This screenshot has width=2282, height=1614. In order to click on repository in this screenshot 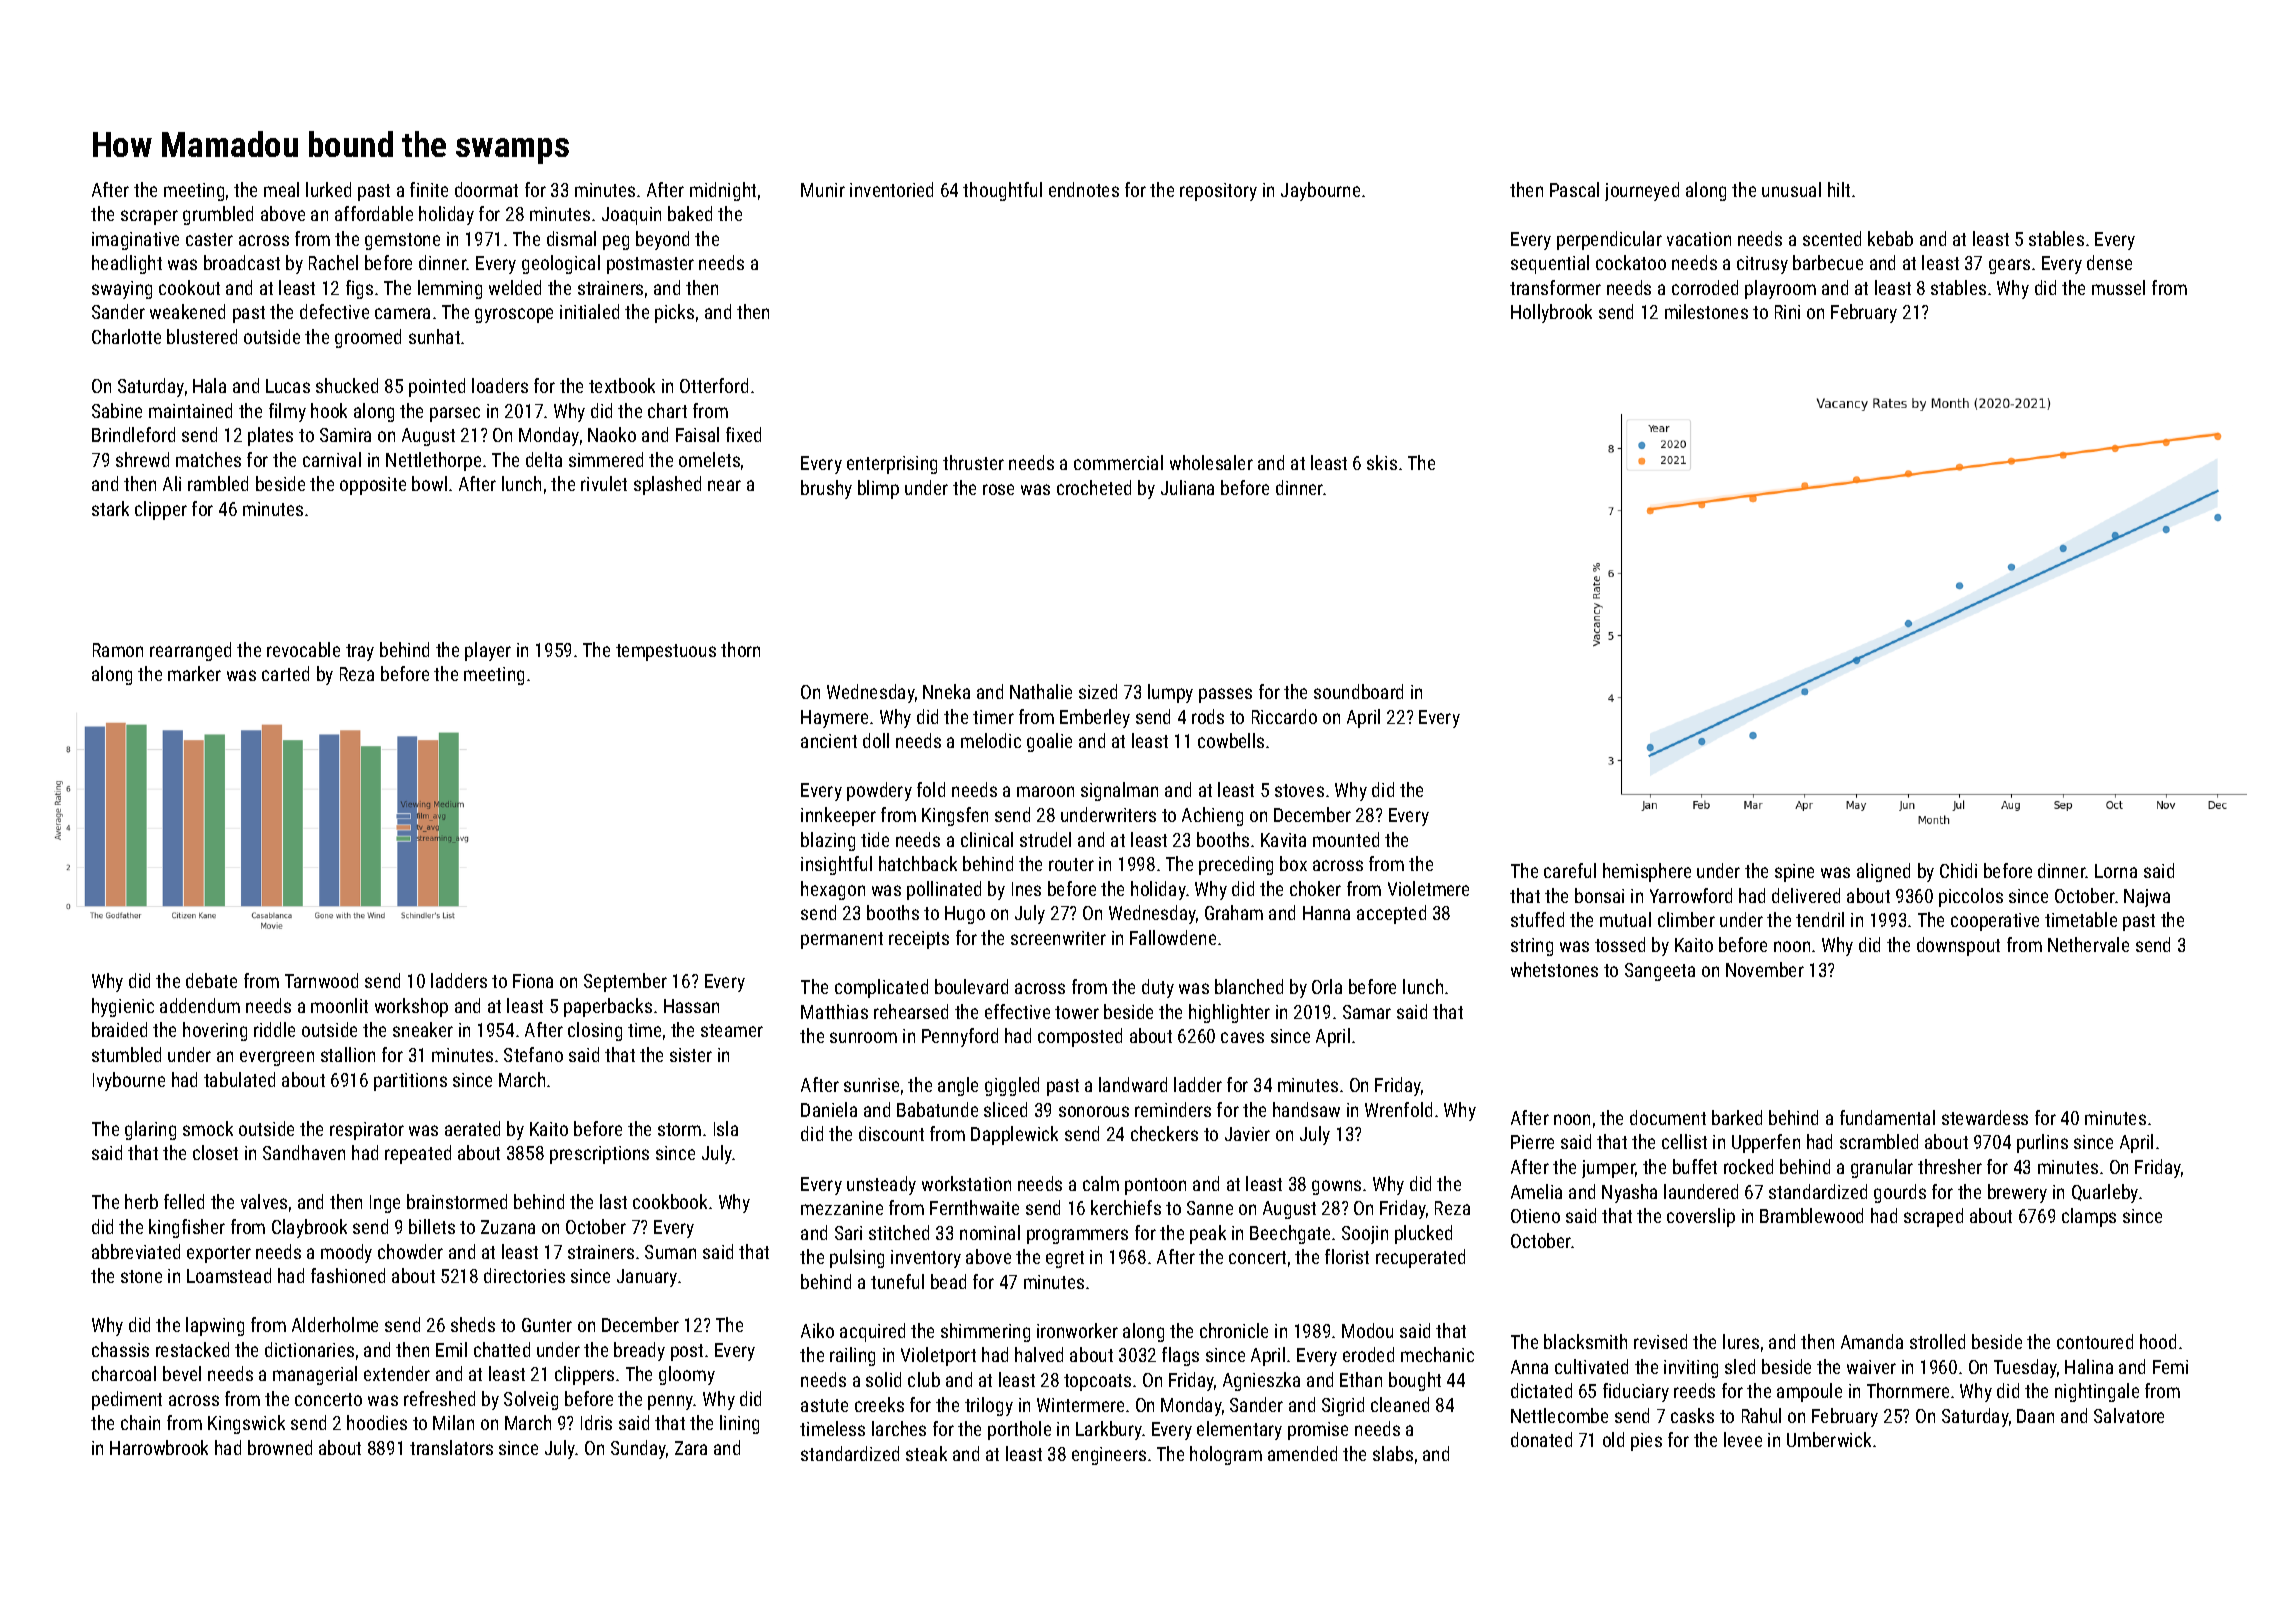, I will do `click(1218, 192)`.
